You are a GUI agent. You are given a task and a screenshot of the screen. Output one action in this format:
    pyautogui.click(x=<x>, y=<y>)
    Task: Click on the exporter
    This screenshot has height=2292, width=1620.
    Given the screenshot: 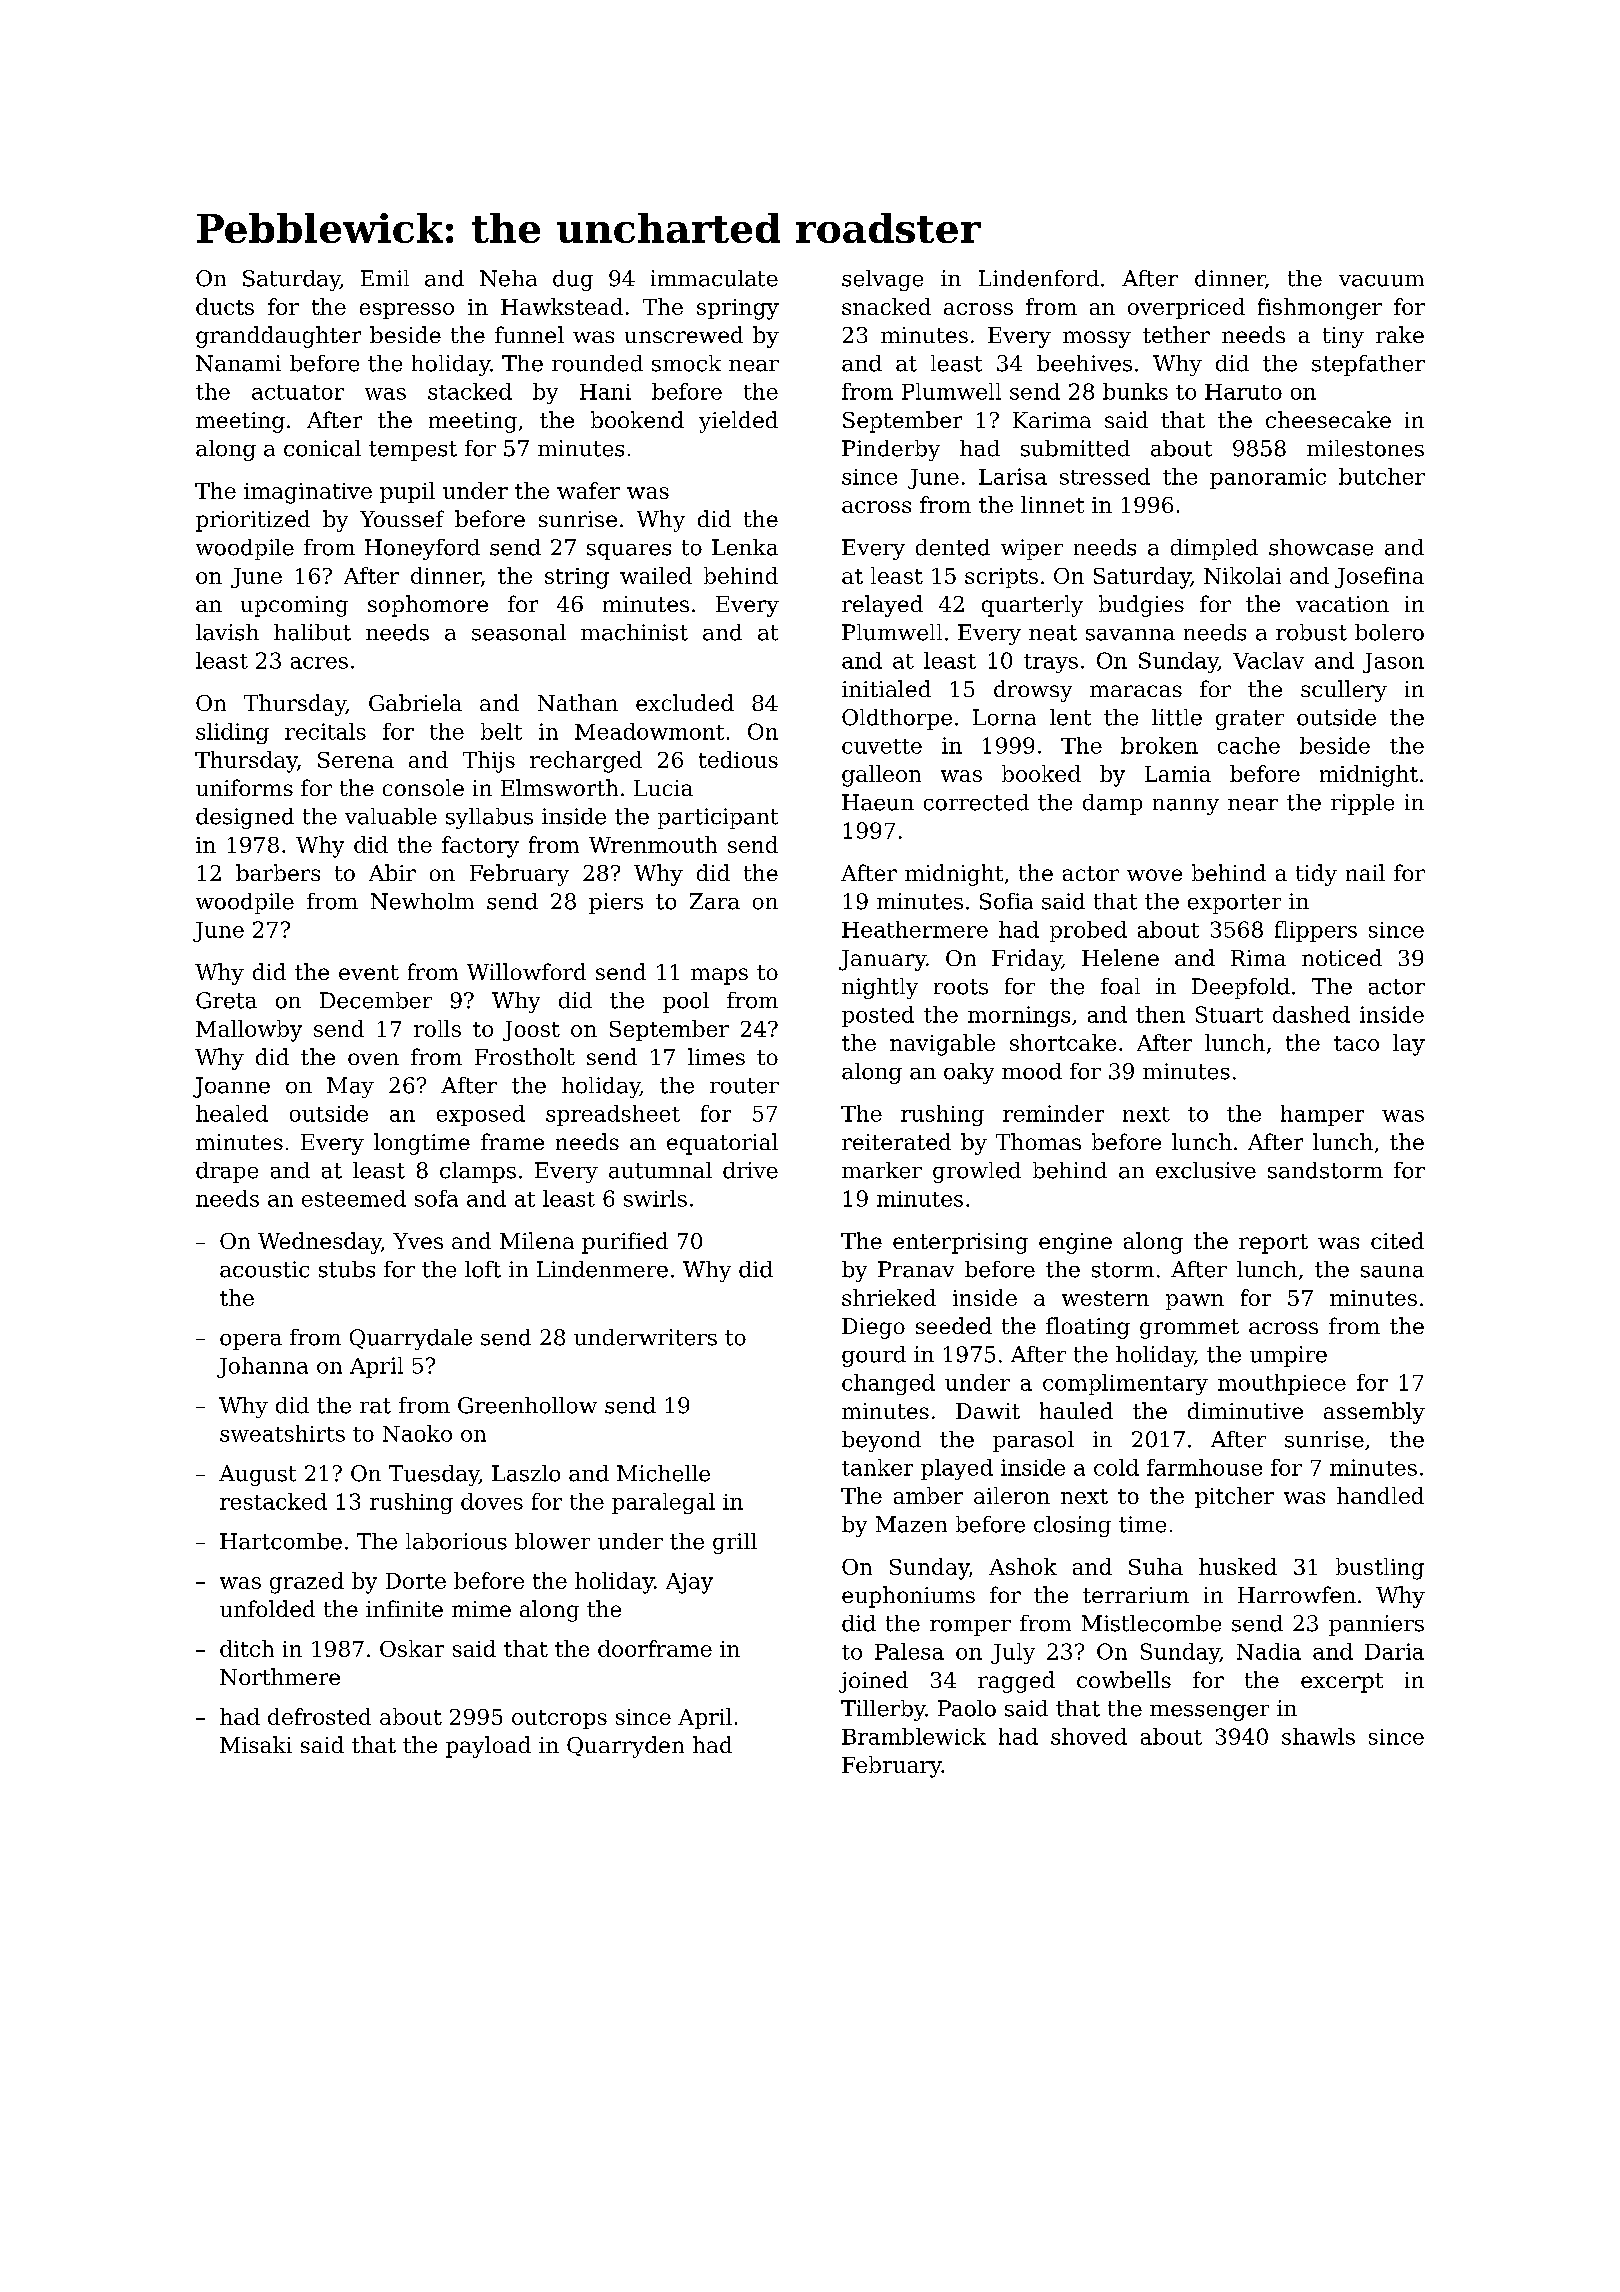 What is the action you would take?
    pyautogui.click(x=1234, y=904)
